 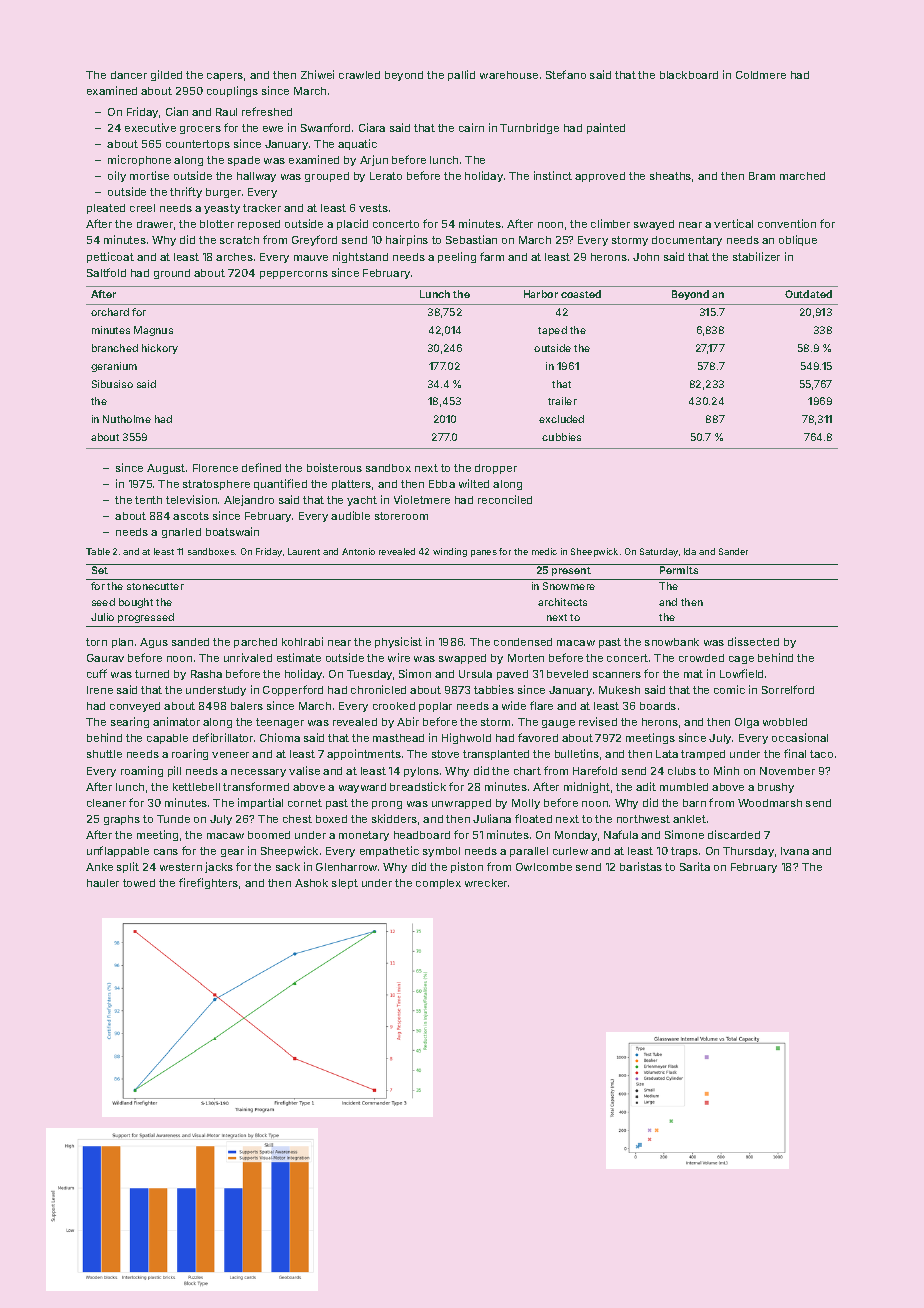 What do you see at coordinates (334, 467) in the image?
I see `boisterous` at bounding box center [334, 467].
